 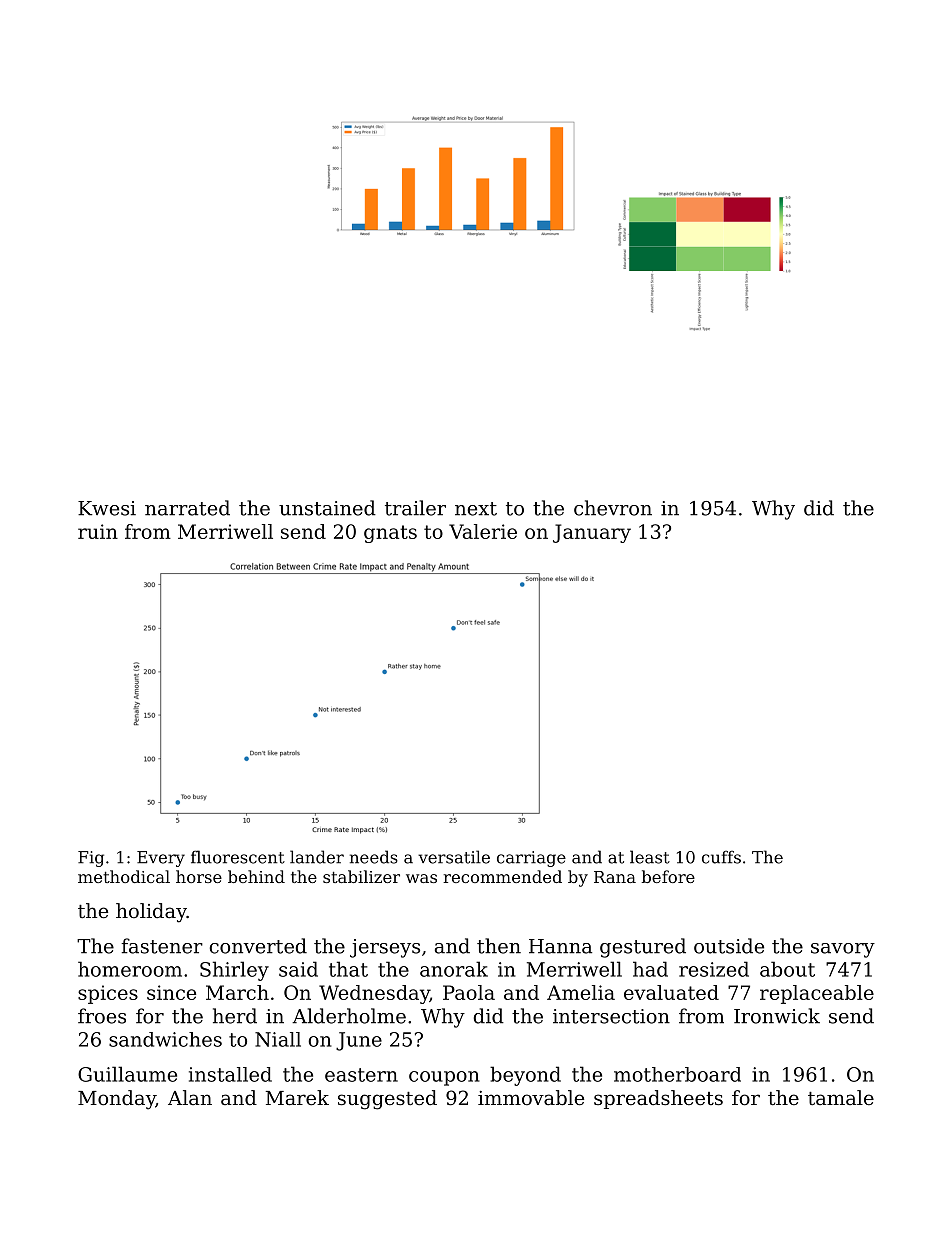 What do you see at coordinates (98, 531) in the screenshot?
I see `ruin` at bounding box center [98, 531].
